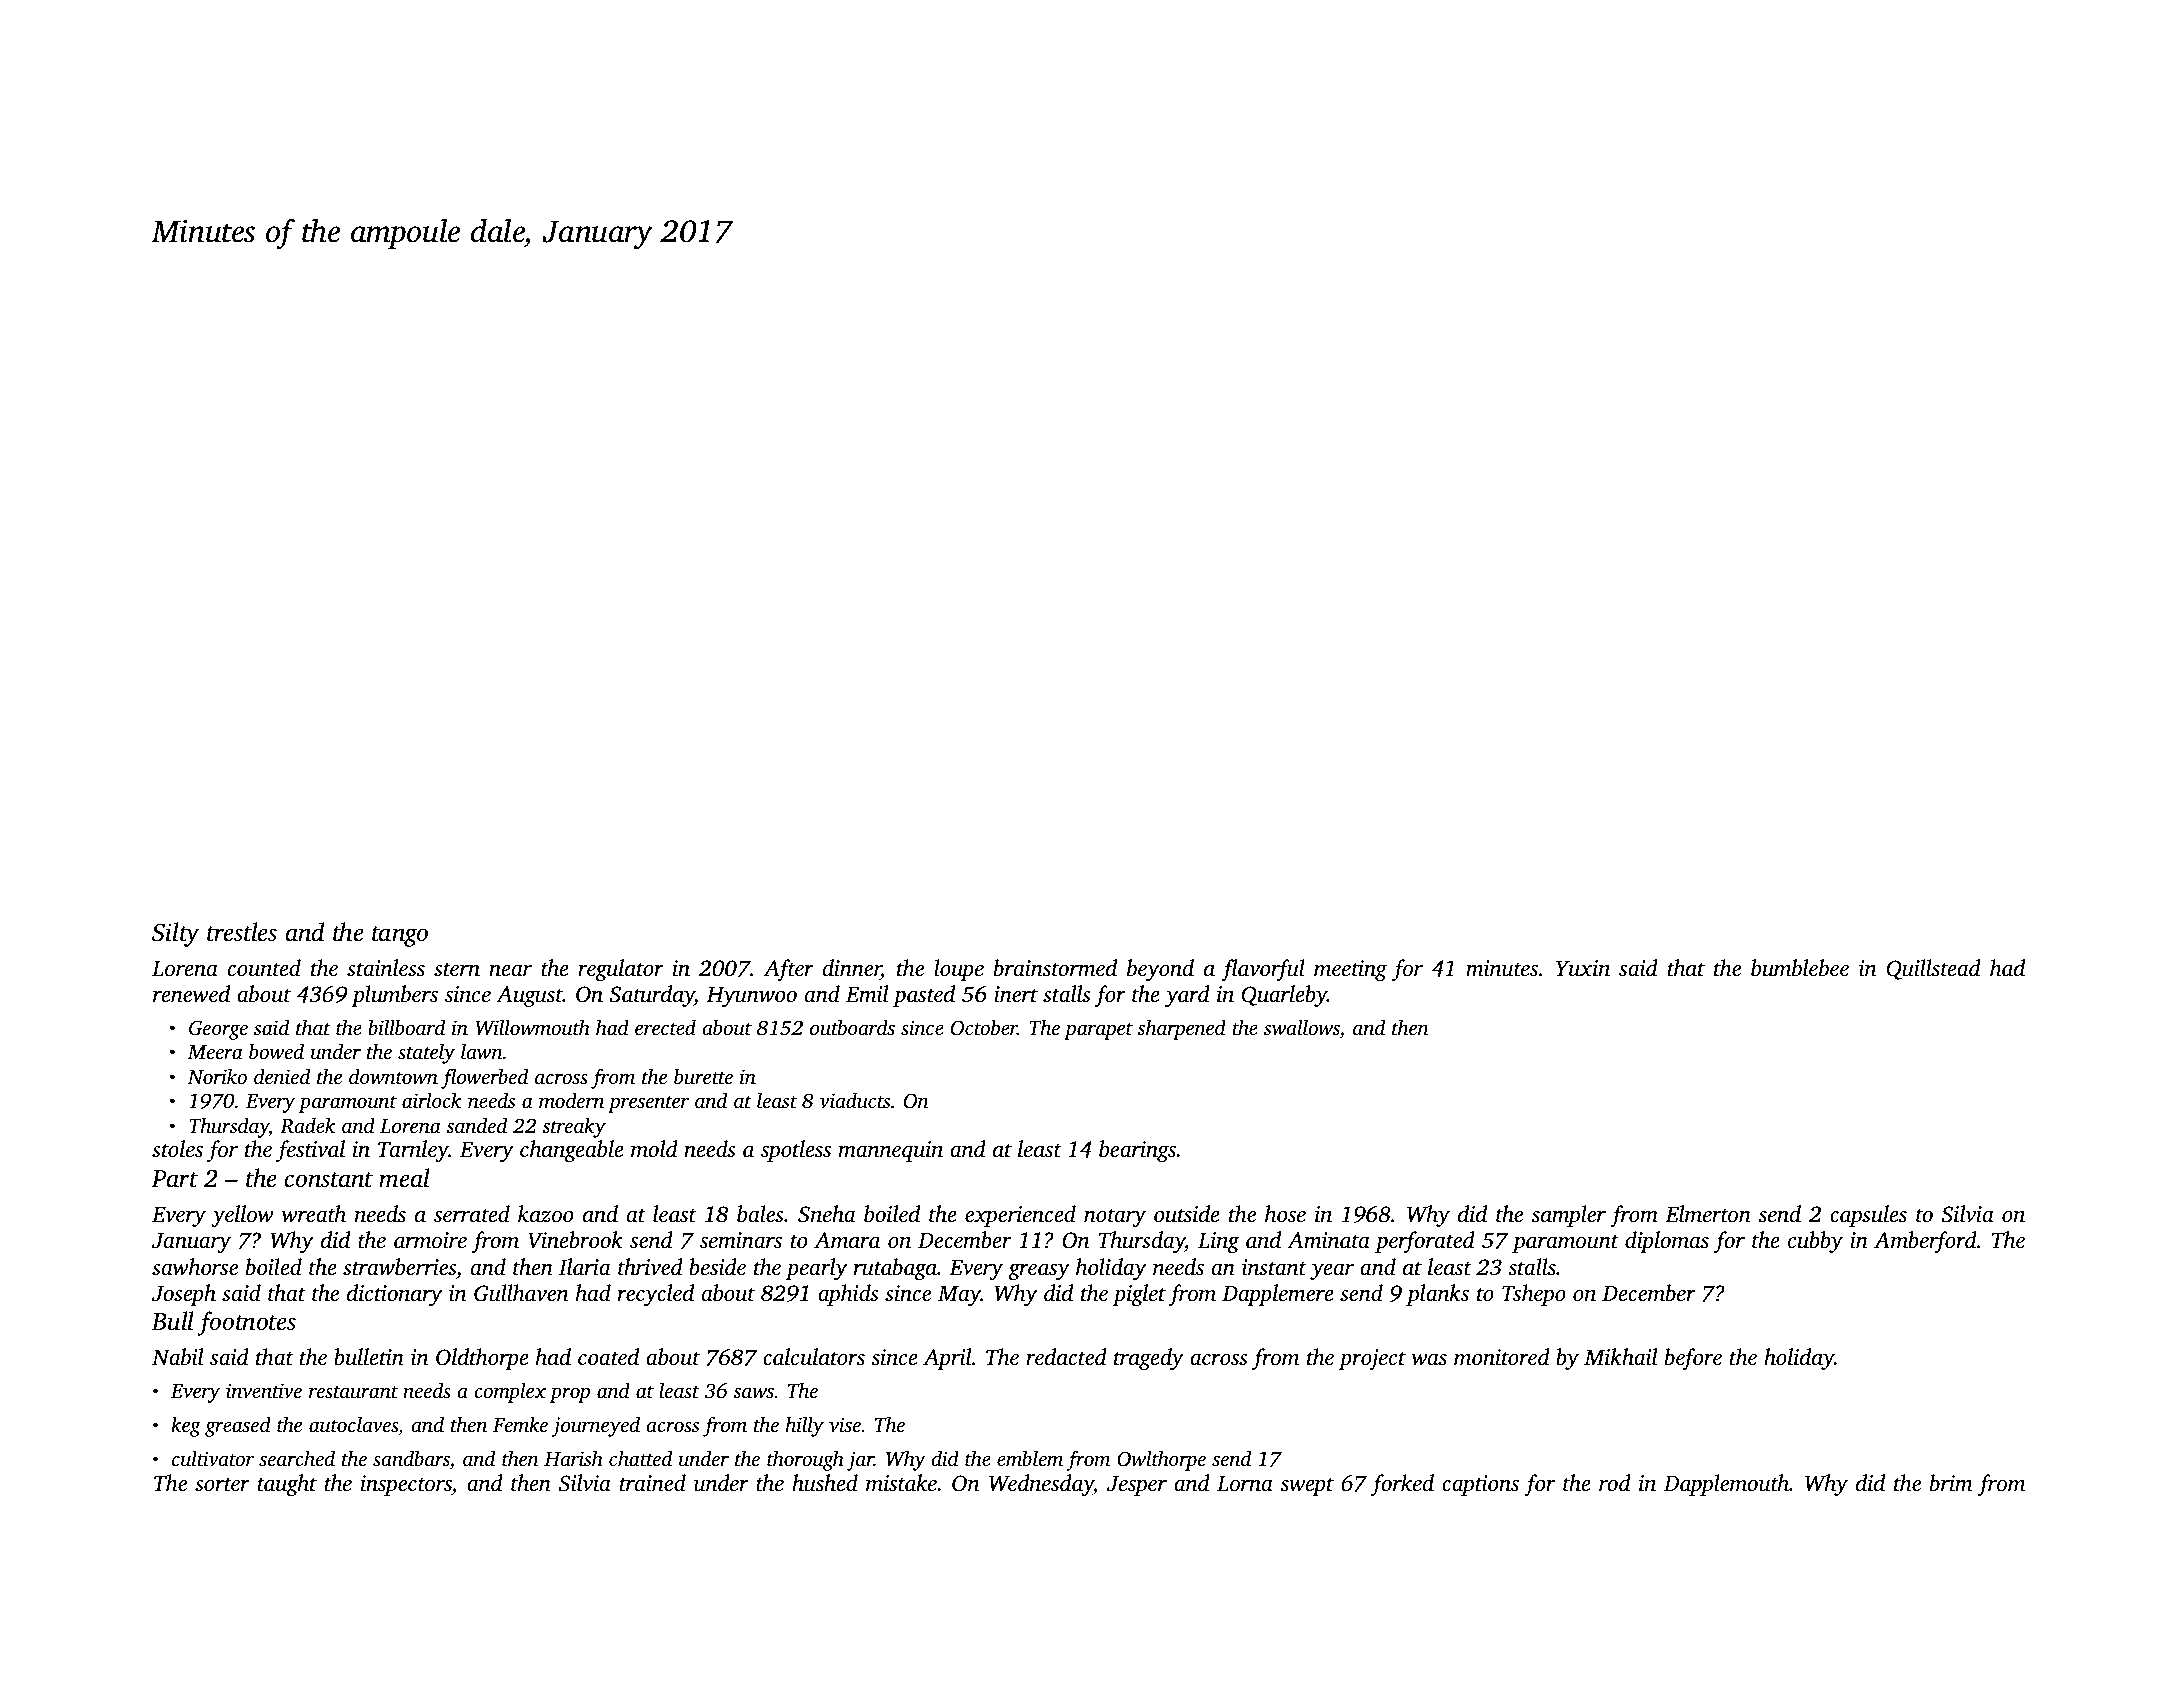  Describe the element at coordinates (1137, 1151) in the screenshot. I see `bearings` at that location.
